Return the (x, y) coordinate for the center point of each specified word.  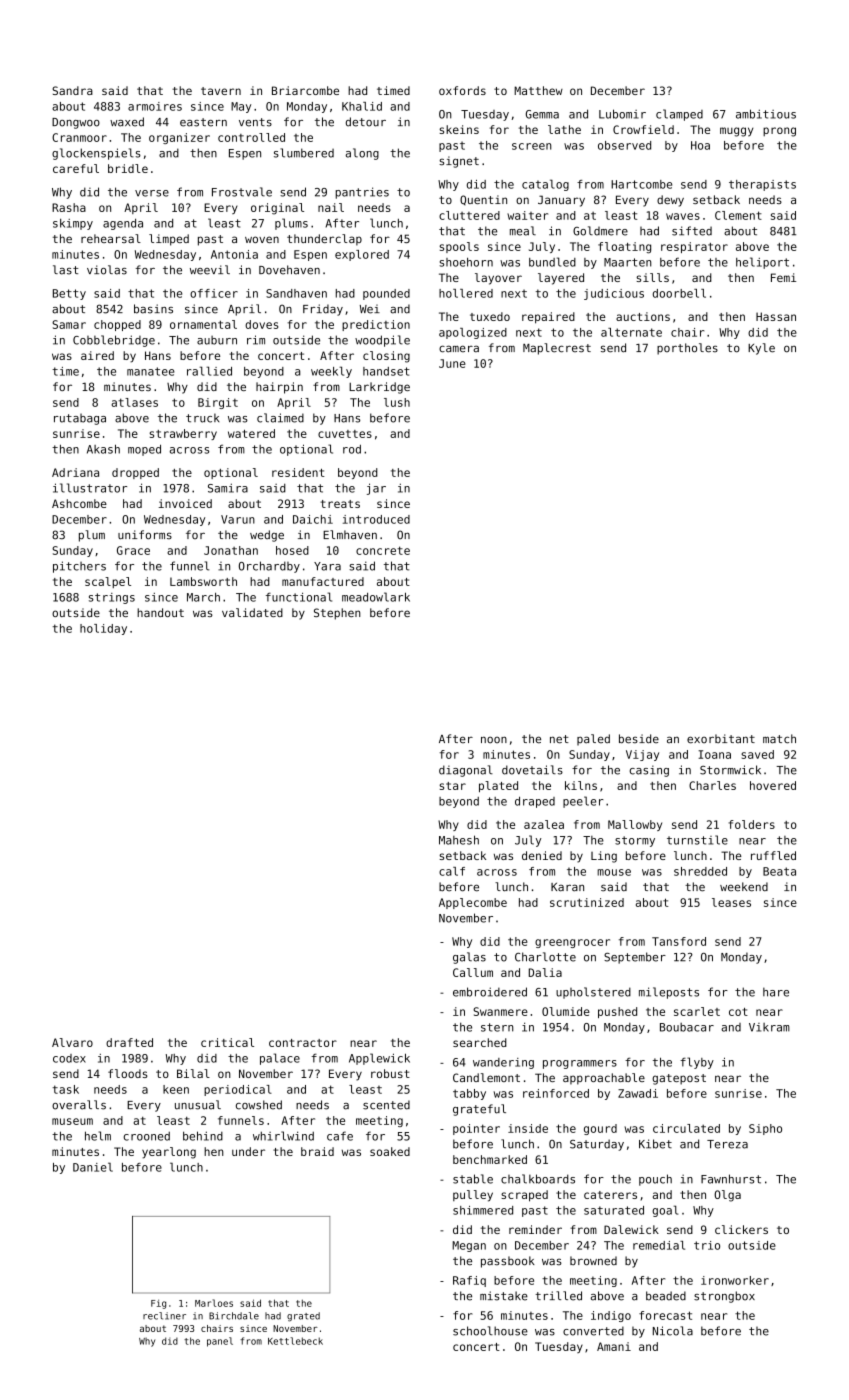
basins (153, 309)
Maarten (628, 262)
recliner (164, 1316)
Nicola (673, 1331)
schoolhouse (490, 1331)
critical (227, 1042)
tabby (469, 1094)
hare (776, 992)
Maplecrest (557, 349)
